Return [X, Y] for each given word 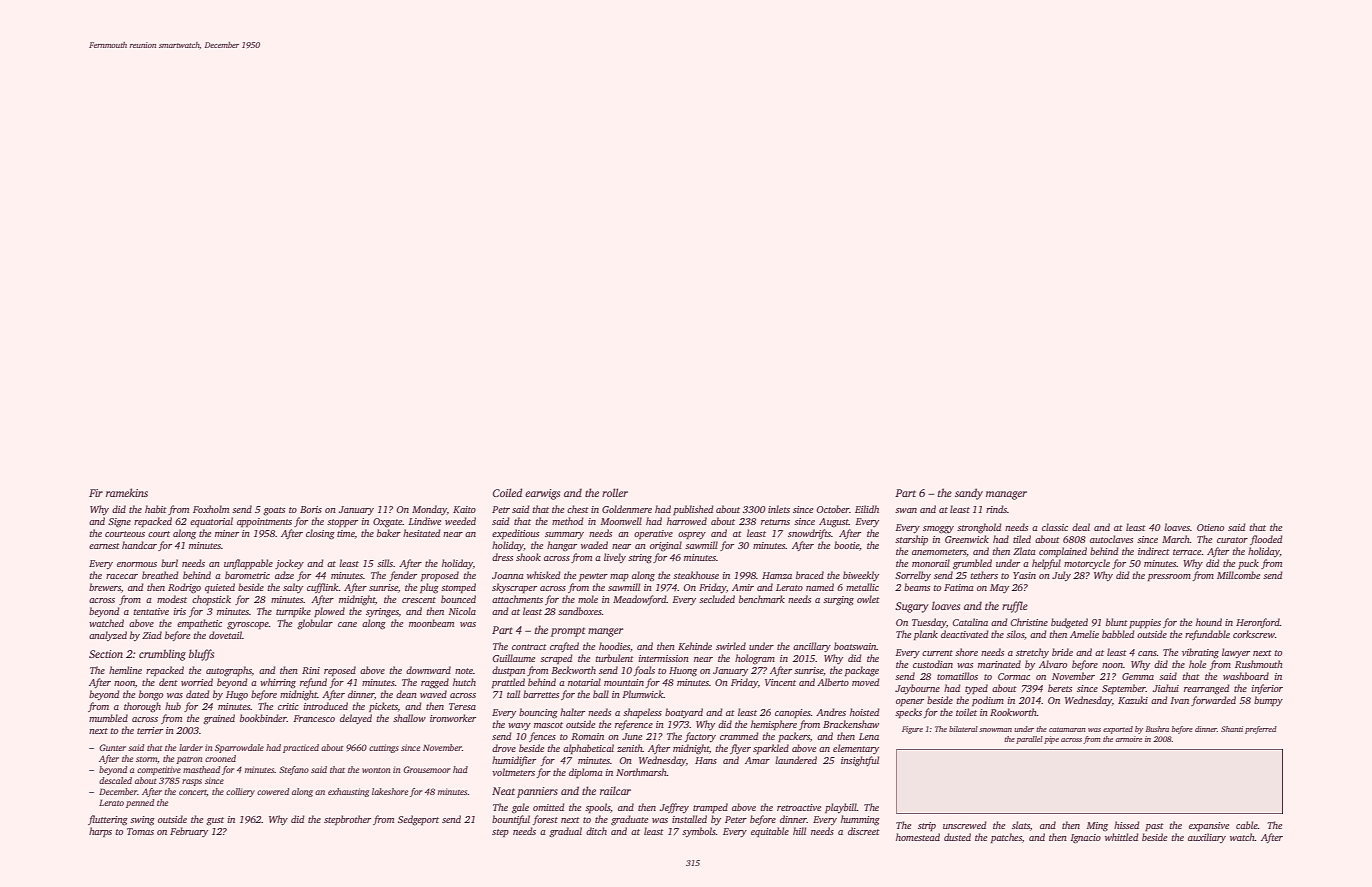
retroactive [799, 807]
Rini [311, 670]
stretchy [1032, 653]
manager [1006, 495]
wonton [376, 770]
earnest [104, 546]
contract [529, 647]
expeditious [515, 534]
